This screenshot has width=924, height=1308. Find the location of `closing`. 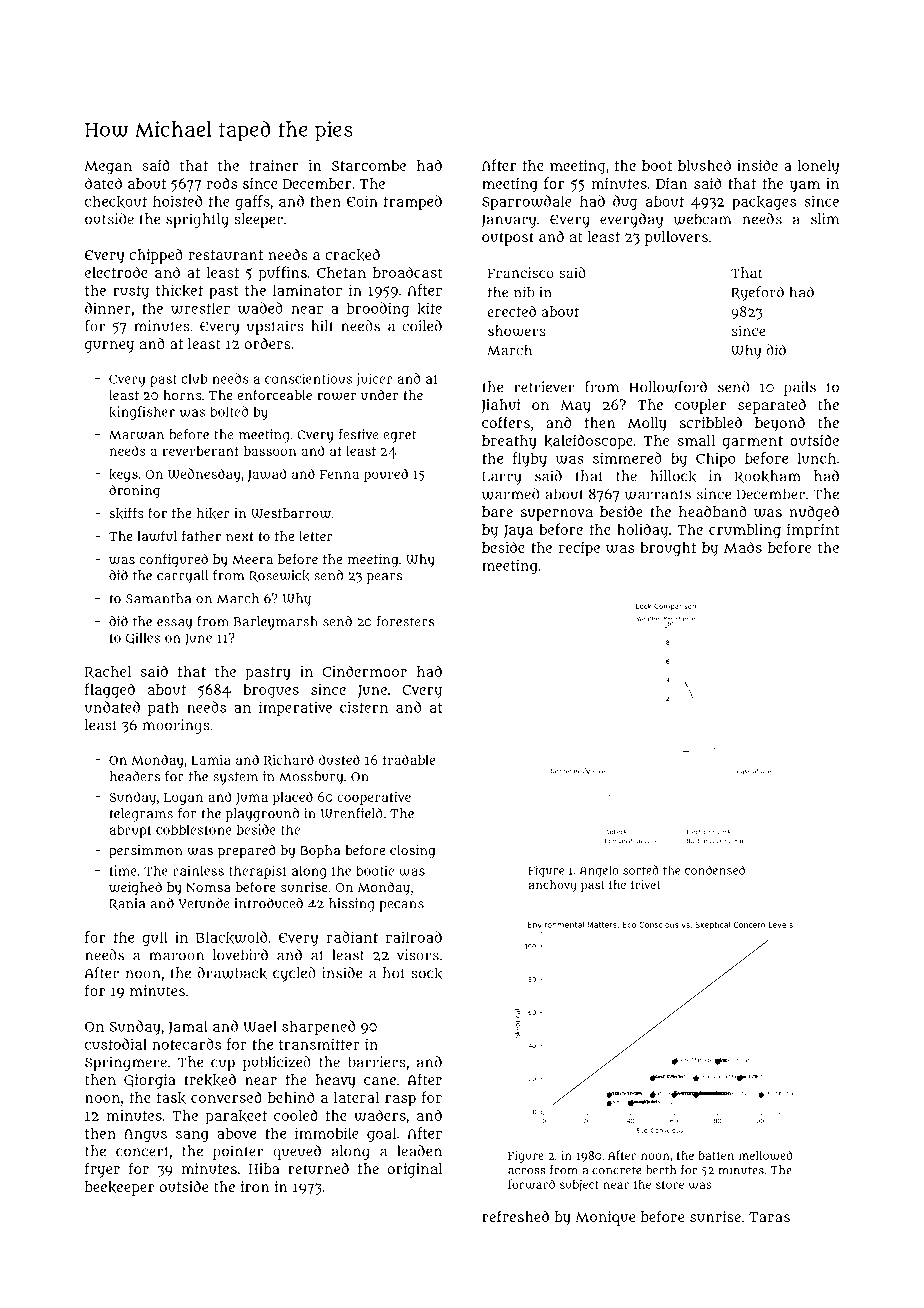

closing is located at coordinates (413, 852).
